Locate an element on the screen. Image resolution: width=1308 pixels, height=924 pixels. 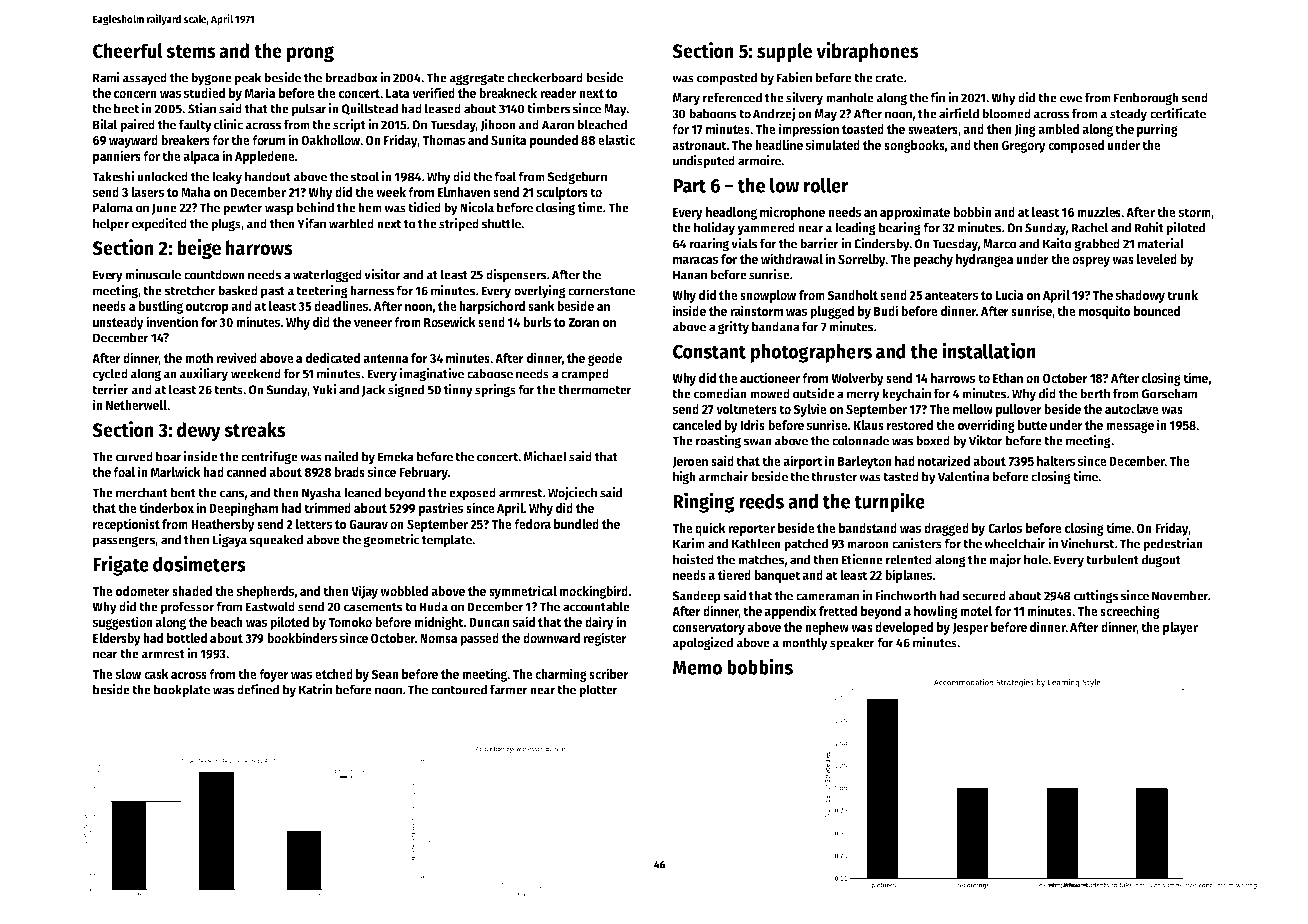
vibraphones is located at coordinates (867, 52).
